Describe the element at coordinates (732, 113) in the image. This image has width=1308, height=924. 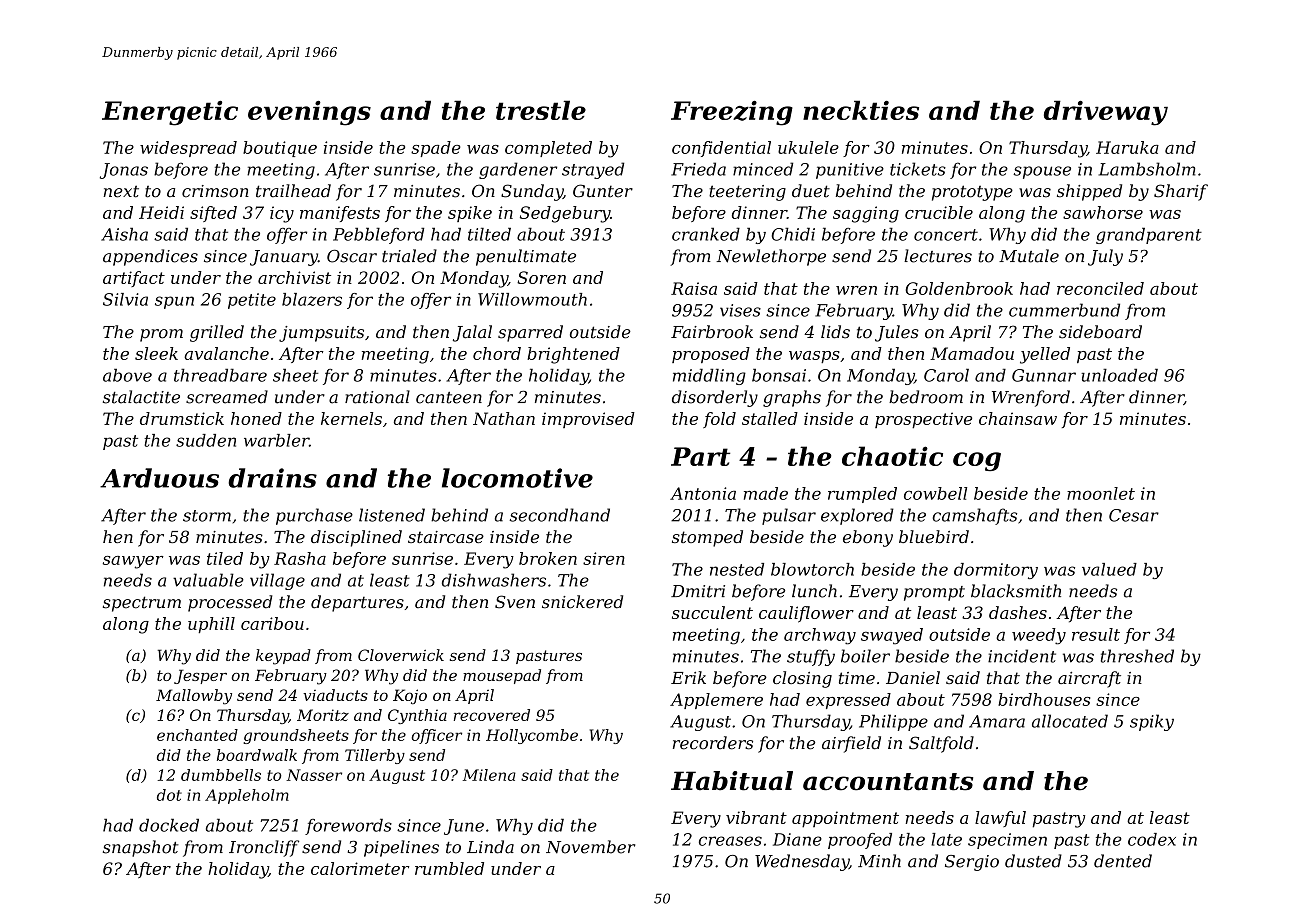
I see `Freezing` at that location.
